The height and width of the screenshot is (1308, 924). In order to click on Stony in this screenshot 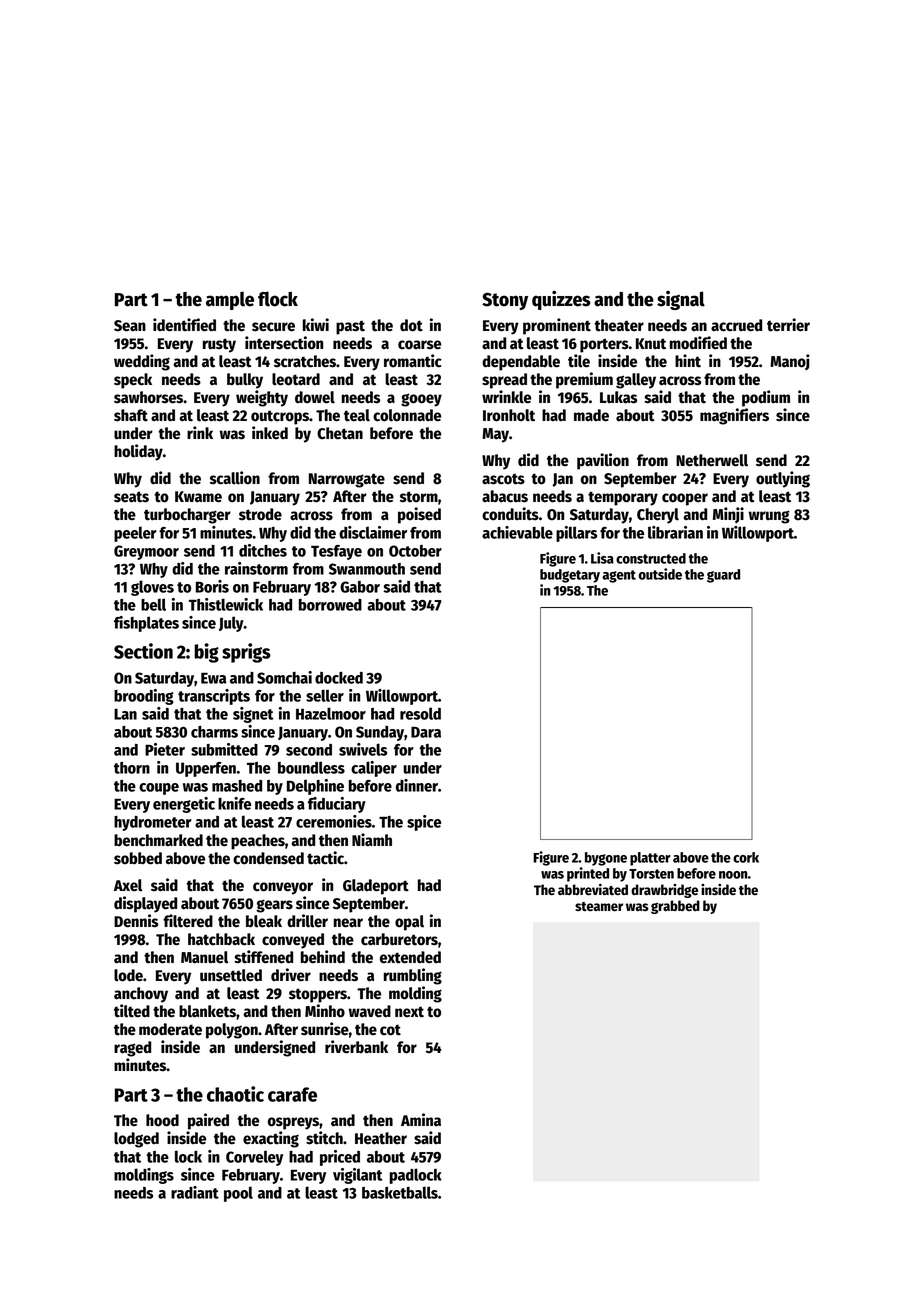, I will do `click(505, 301)`.
